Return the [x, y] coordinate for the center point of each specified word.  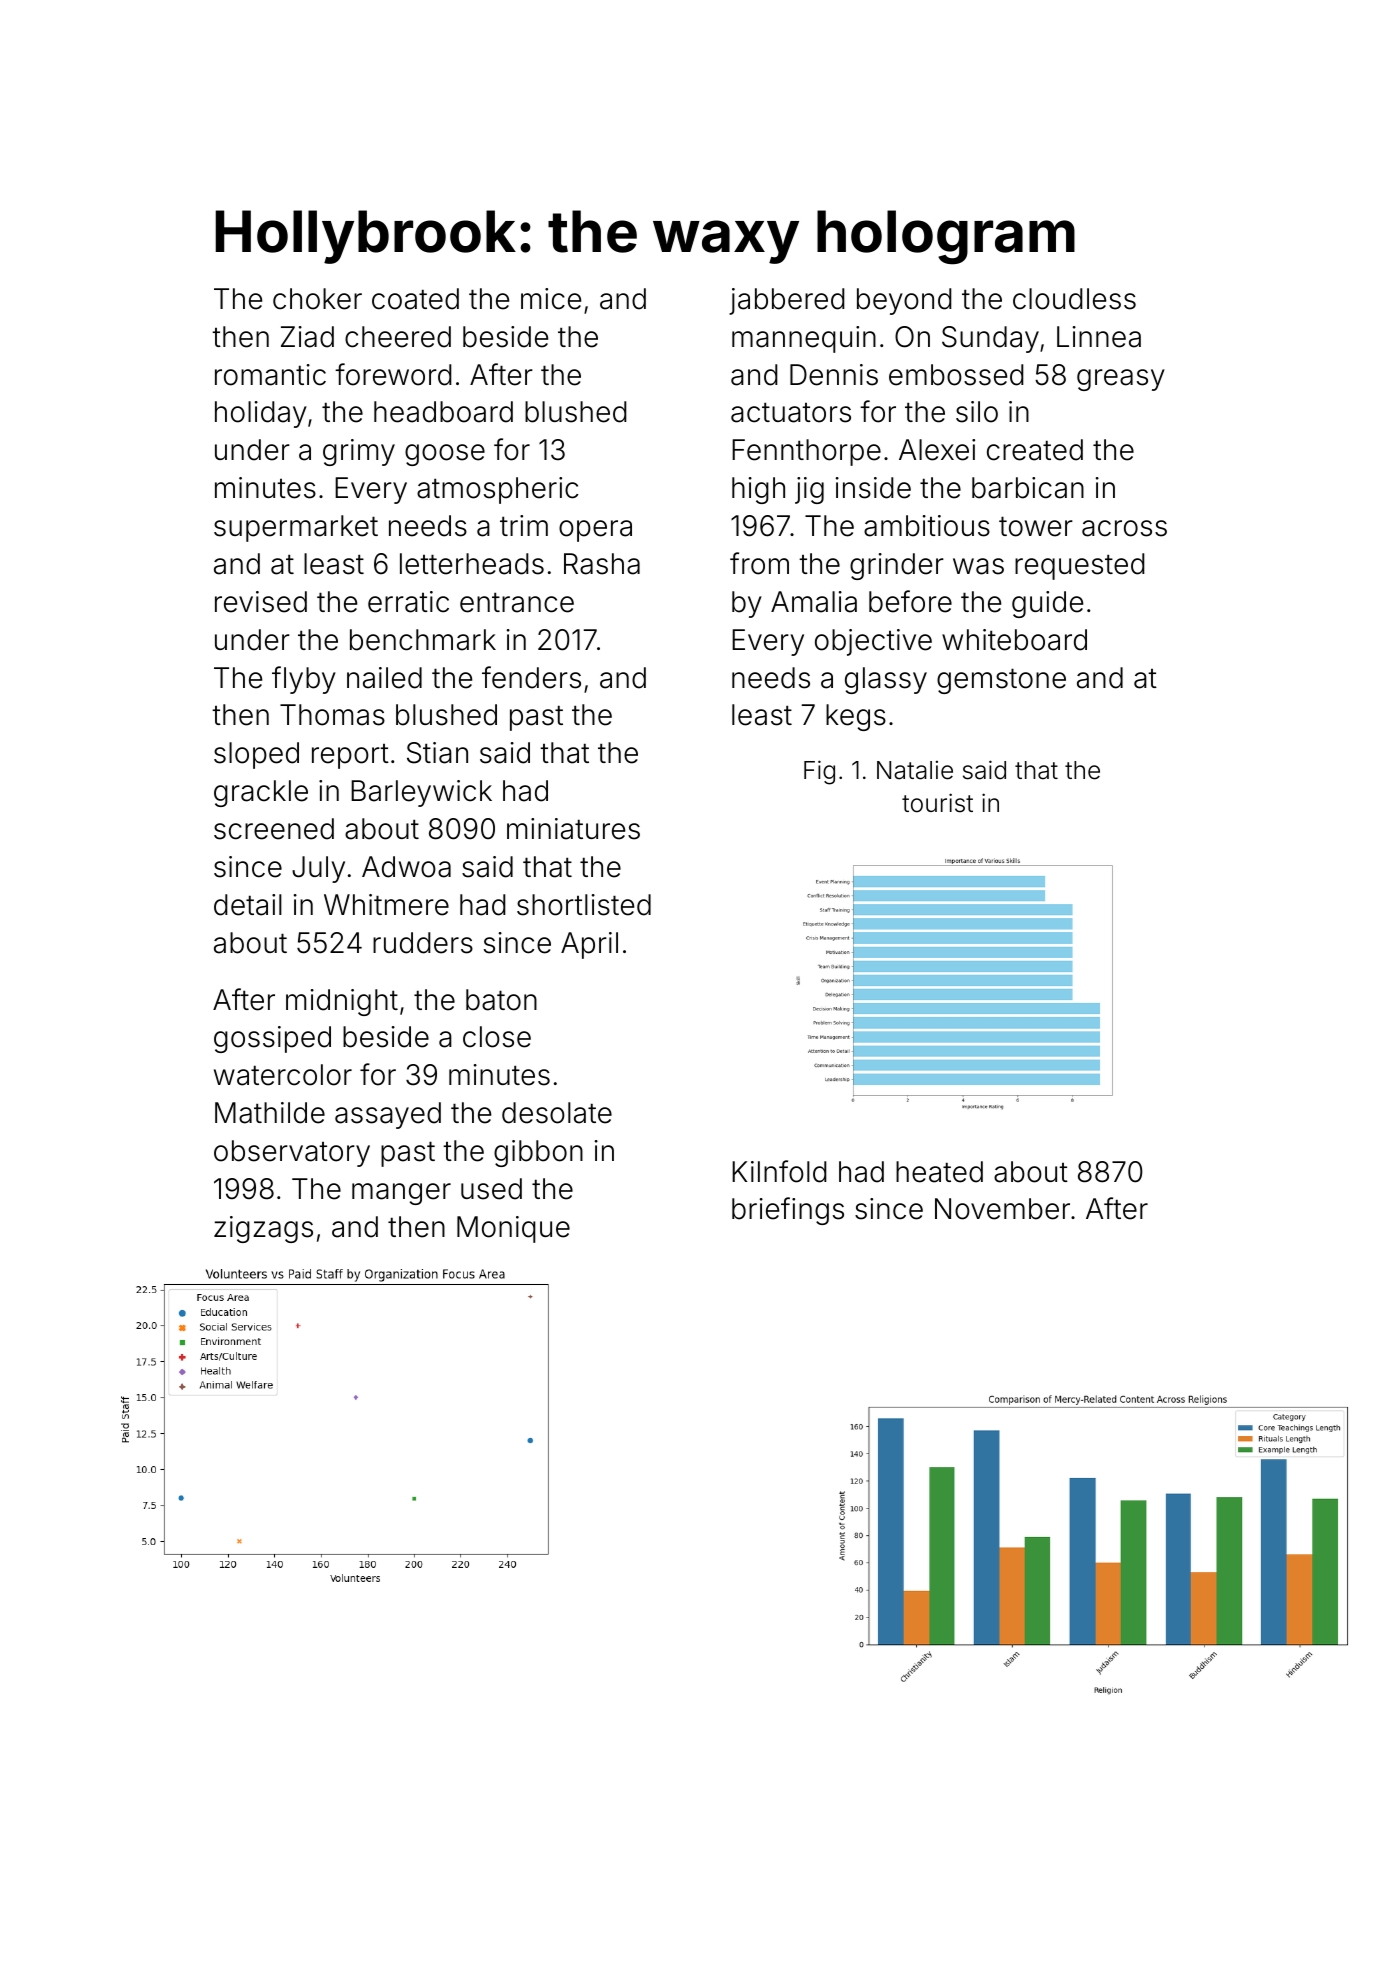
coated [415, 299]
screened [274, 829]
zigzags [263, 1229]
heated [939, 1172]
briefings [788, 1211]
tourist [937, 803]
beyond [904, 301]
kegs [856, 717]
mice [551, 299]
